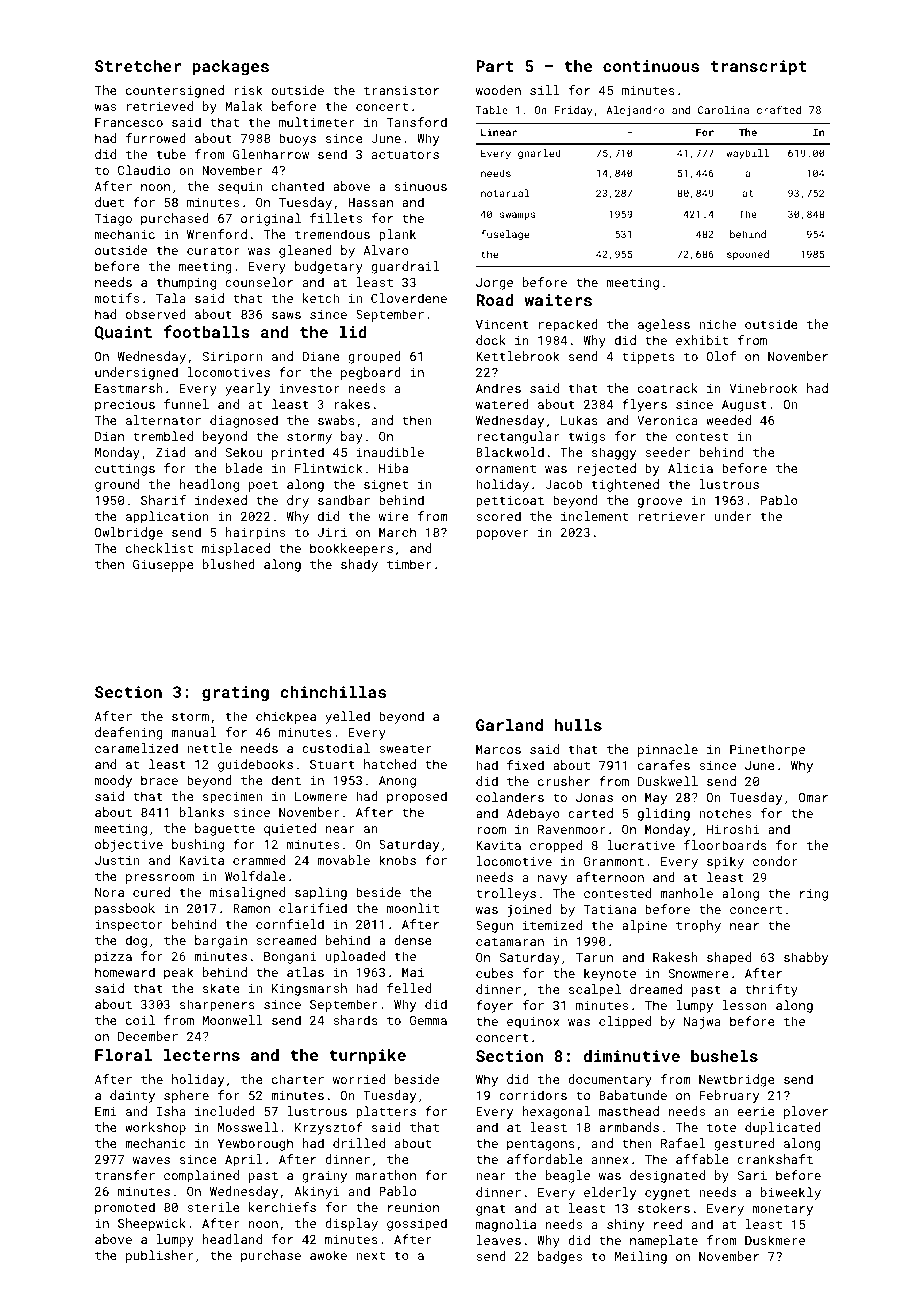 This screenshot has width=924, height=1308. Describe the element at coordinates (159, 1256) in the screenshot. I see `publisher` at that location.
